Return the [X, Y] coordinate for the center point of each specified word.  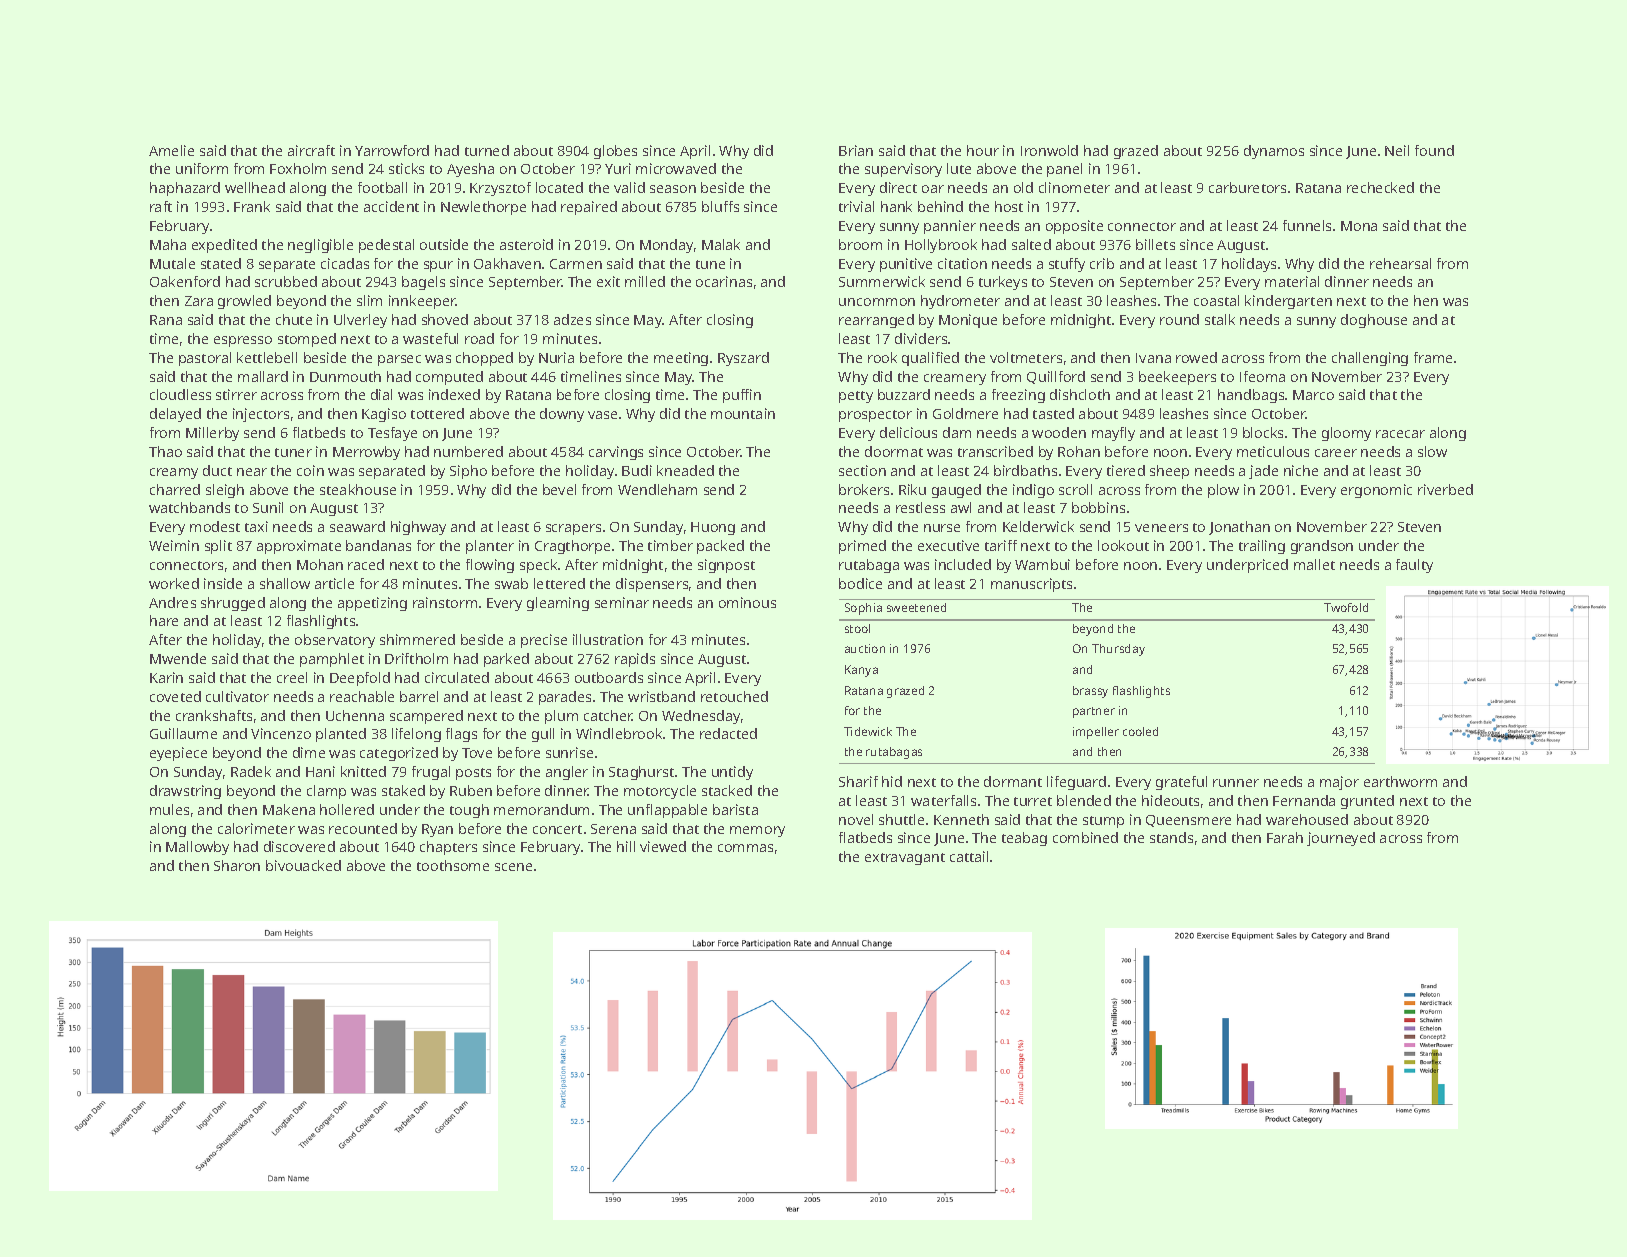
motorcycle [660, 792]
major [1339, 783]
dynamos [1274, 152]
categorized [399, 754]
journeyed [1341, 839]
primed [862, 547]
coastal [1216, 300]
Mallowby [197, 848]
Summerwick [882, 281]
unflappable [667, 811]
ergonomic [1376, 491]
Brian [856, 150]
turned [487, 150]
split [218, 547]
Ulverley [360, 321]
